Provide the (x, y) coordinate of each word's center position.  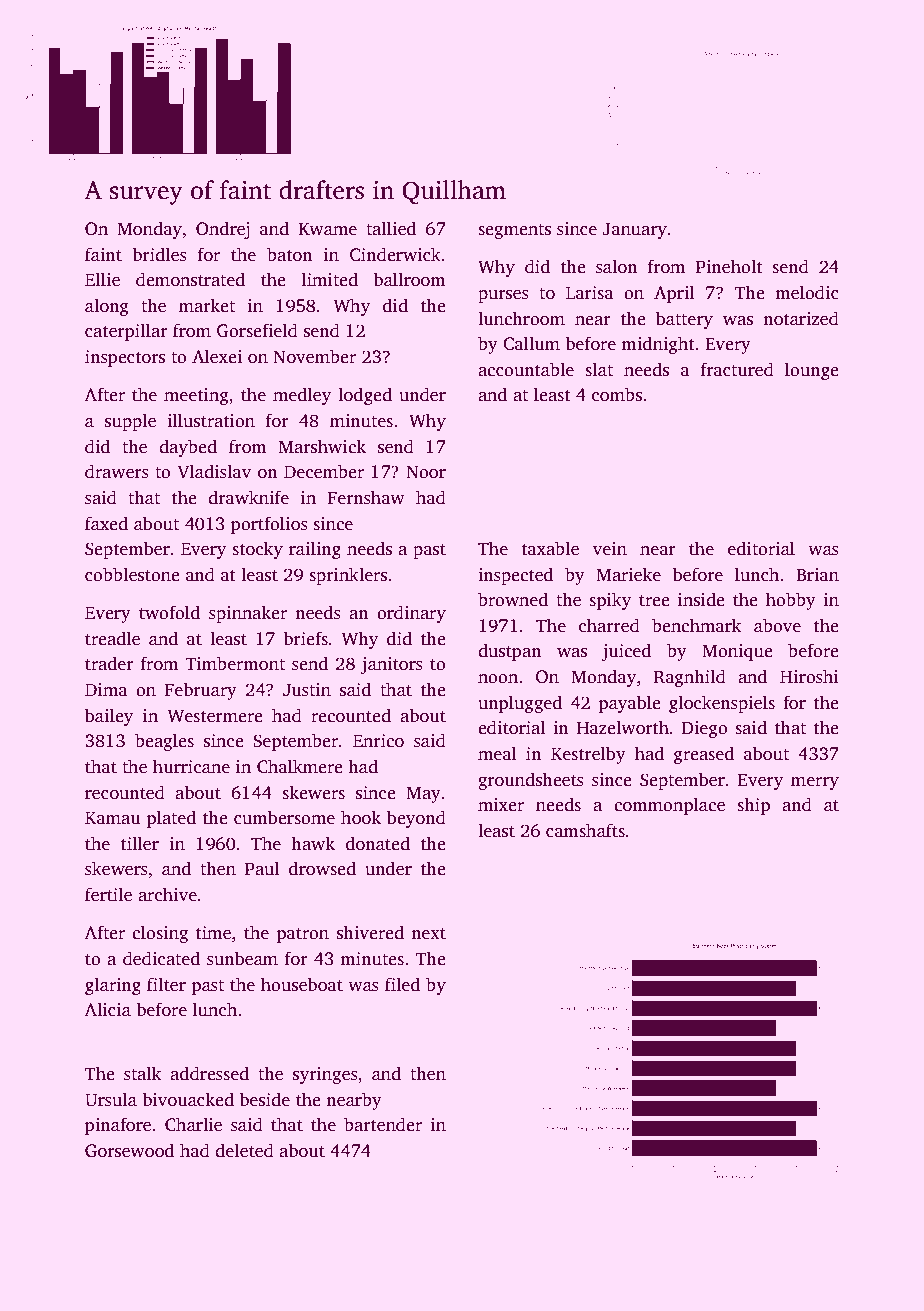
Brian (817, 574)
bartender (383, 1124)
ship (753, 806)
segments (514, 231)
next (428, 934)
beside (264, 1099)
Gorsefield (257, 330)
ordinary (411, 614)
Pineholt (729, 266)
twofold (169, 612)
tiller (140, 843)
